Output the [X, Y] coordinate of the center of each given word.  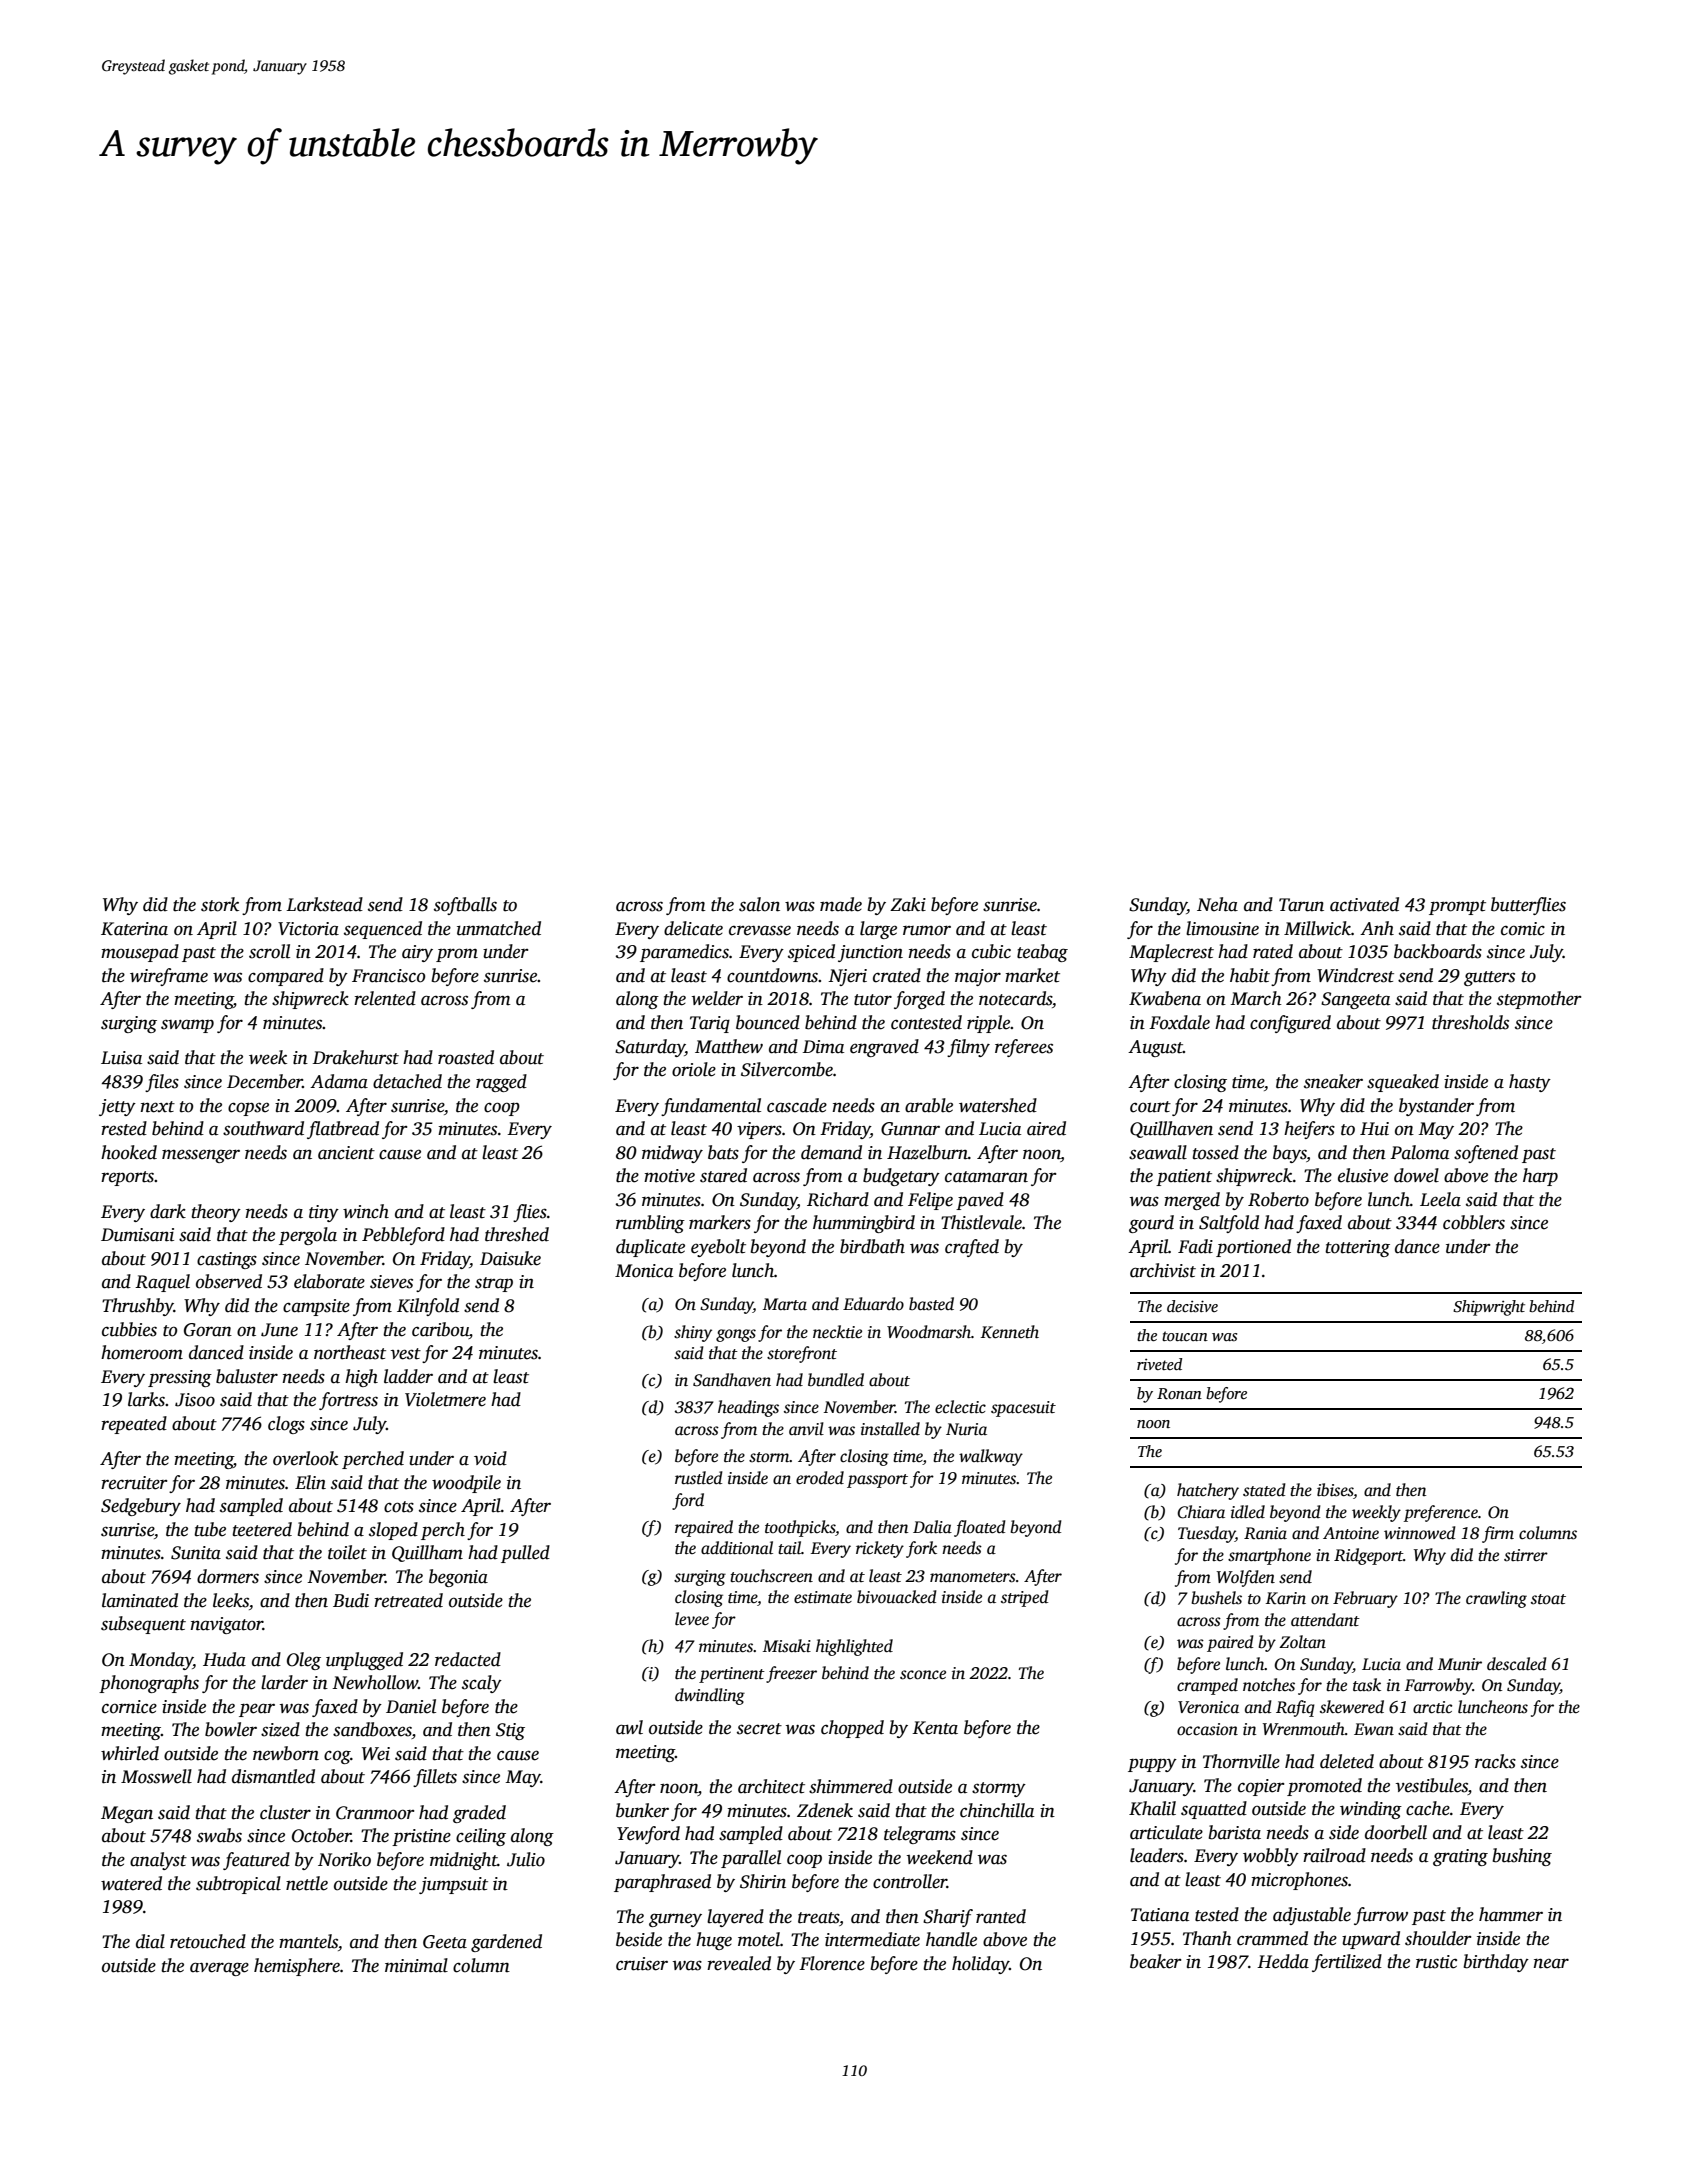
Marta [785, 1304]
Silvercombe [787, 1069]
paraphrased [662, 1883]
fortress [348, 1401]
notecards [1015, 998]
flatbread [343, 1130]
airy [417, 953]
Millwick [1317, 928]
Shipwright [1489, 1308]
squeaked [1403, 1083]
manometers [973, 1577]
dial [150, 1941]
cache [1428, 1808]
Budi [351, 1600]
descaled [1517, 1664]
